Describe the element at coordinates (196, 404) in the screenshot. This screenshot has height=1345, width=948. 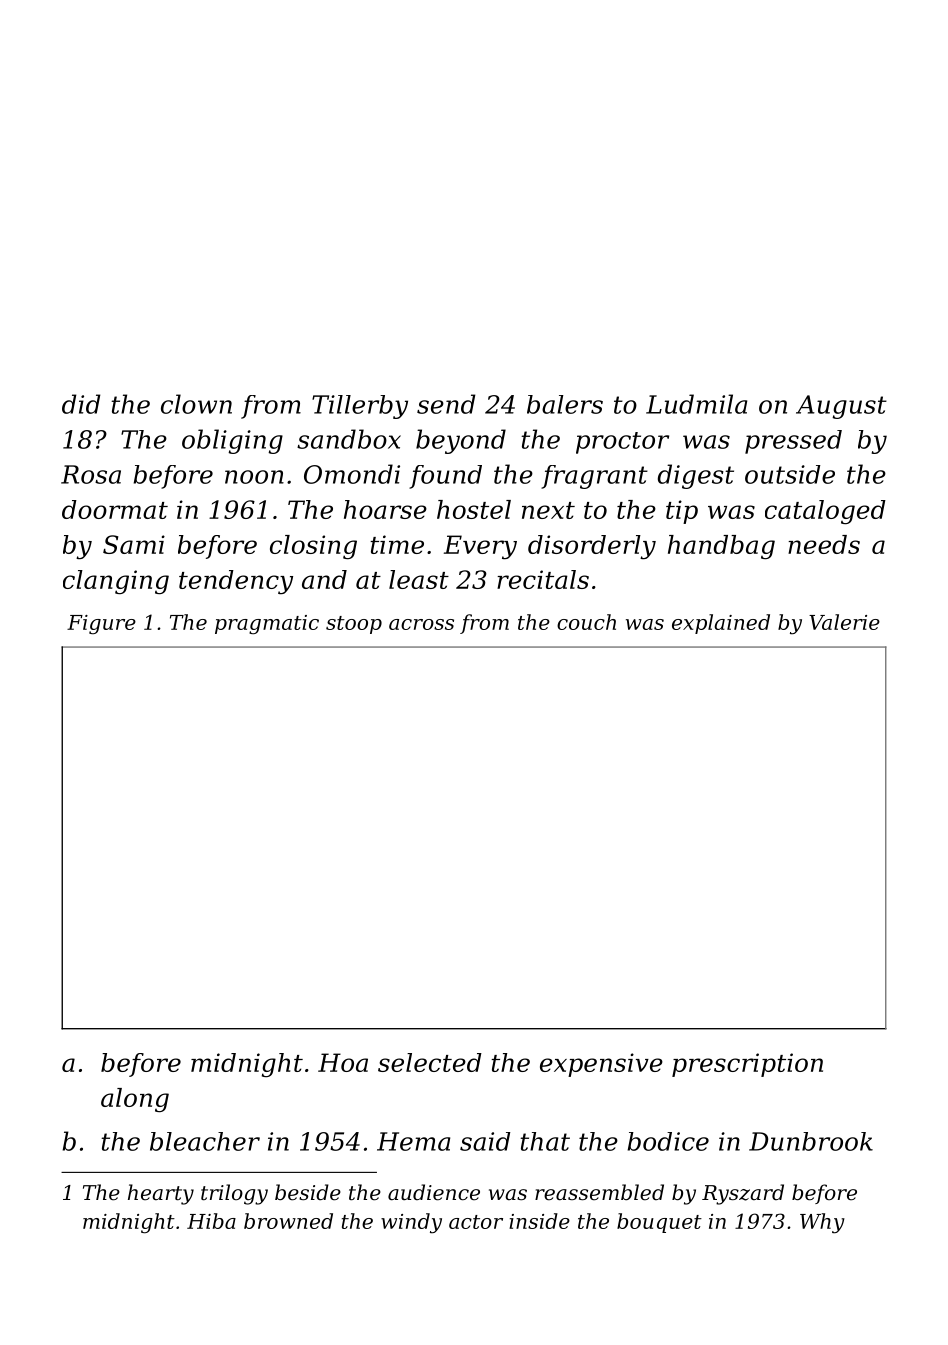
I see `clown` at that location.
